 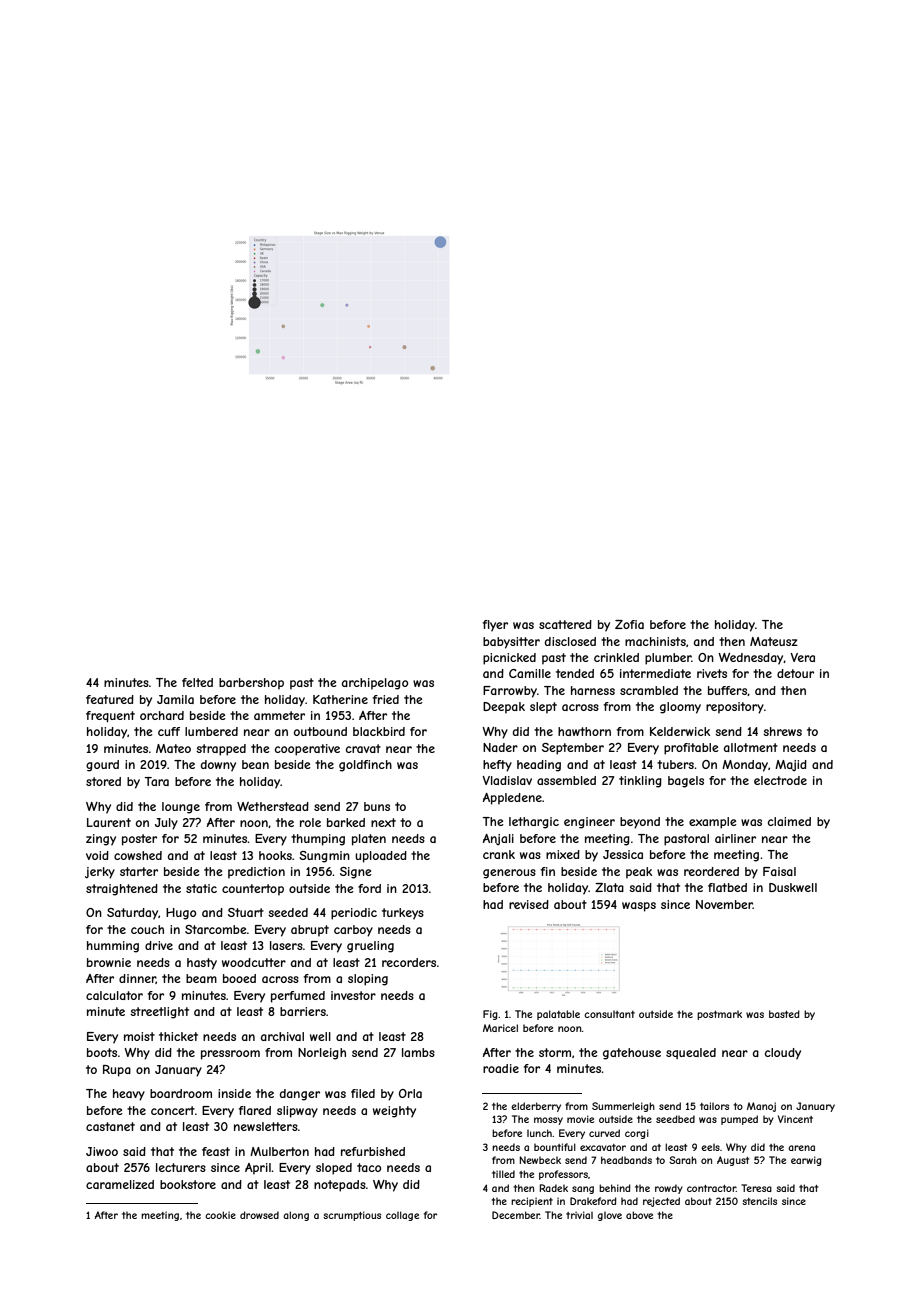 I want to click on airliner, so click(x=735, y=838).
